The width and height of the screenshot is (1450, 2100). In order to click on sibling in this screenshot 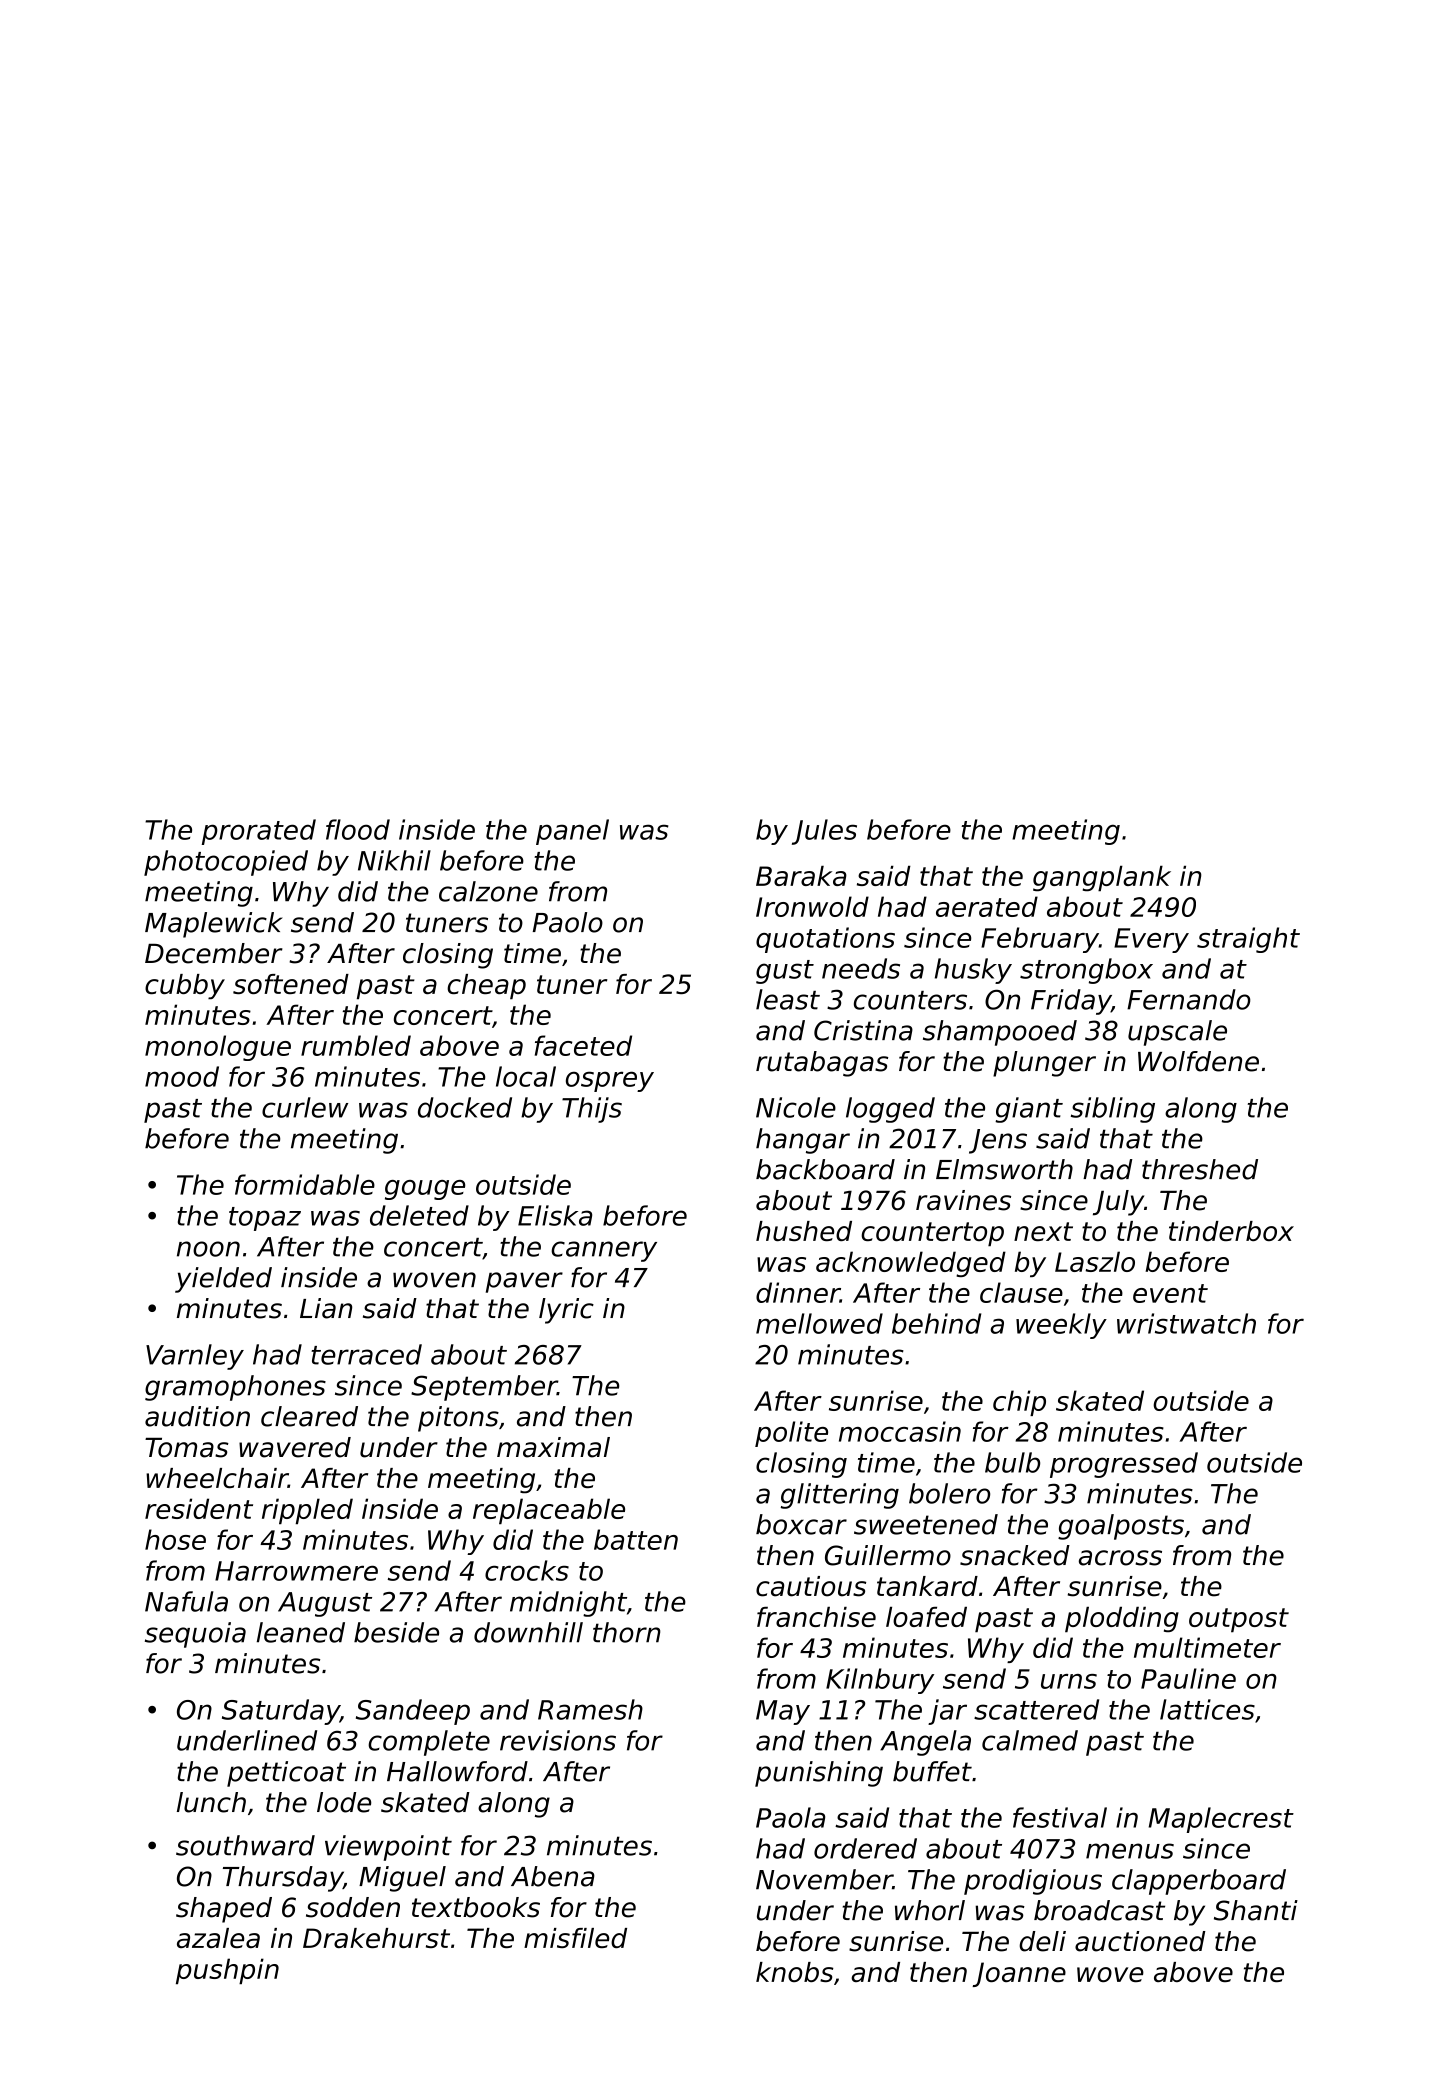, I will do `click(1113, 1110)`.
